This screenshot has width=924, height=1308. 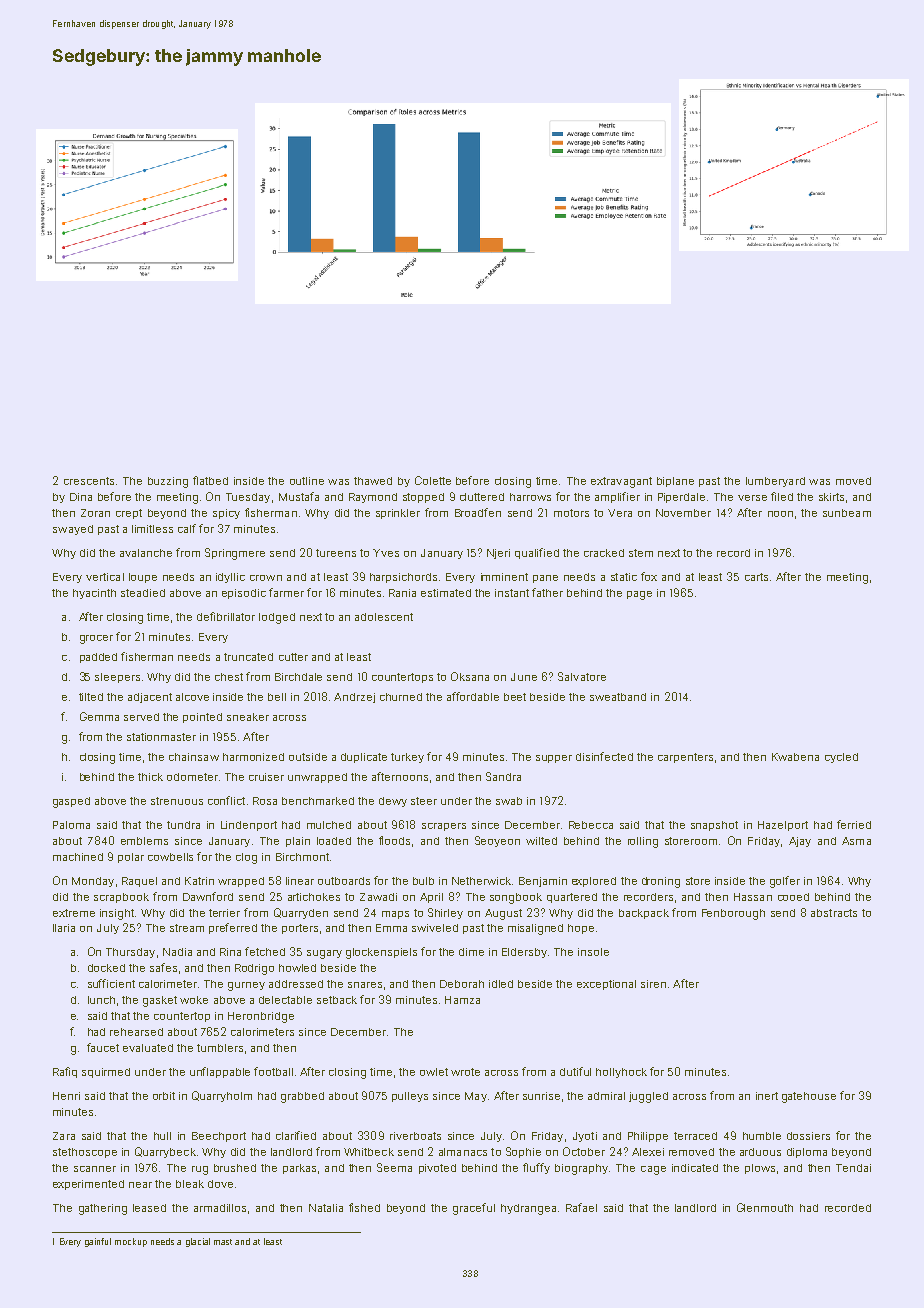 I want to click on cycled, so click(x=841, y=758).
